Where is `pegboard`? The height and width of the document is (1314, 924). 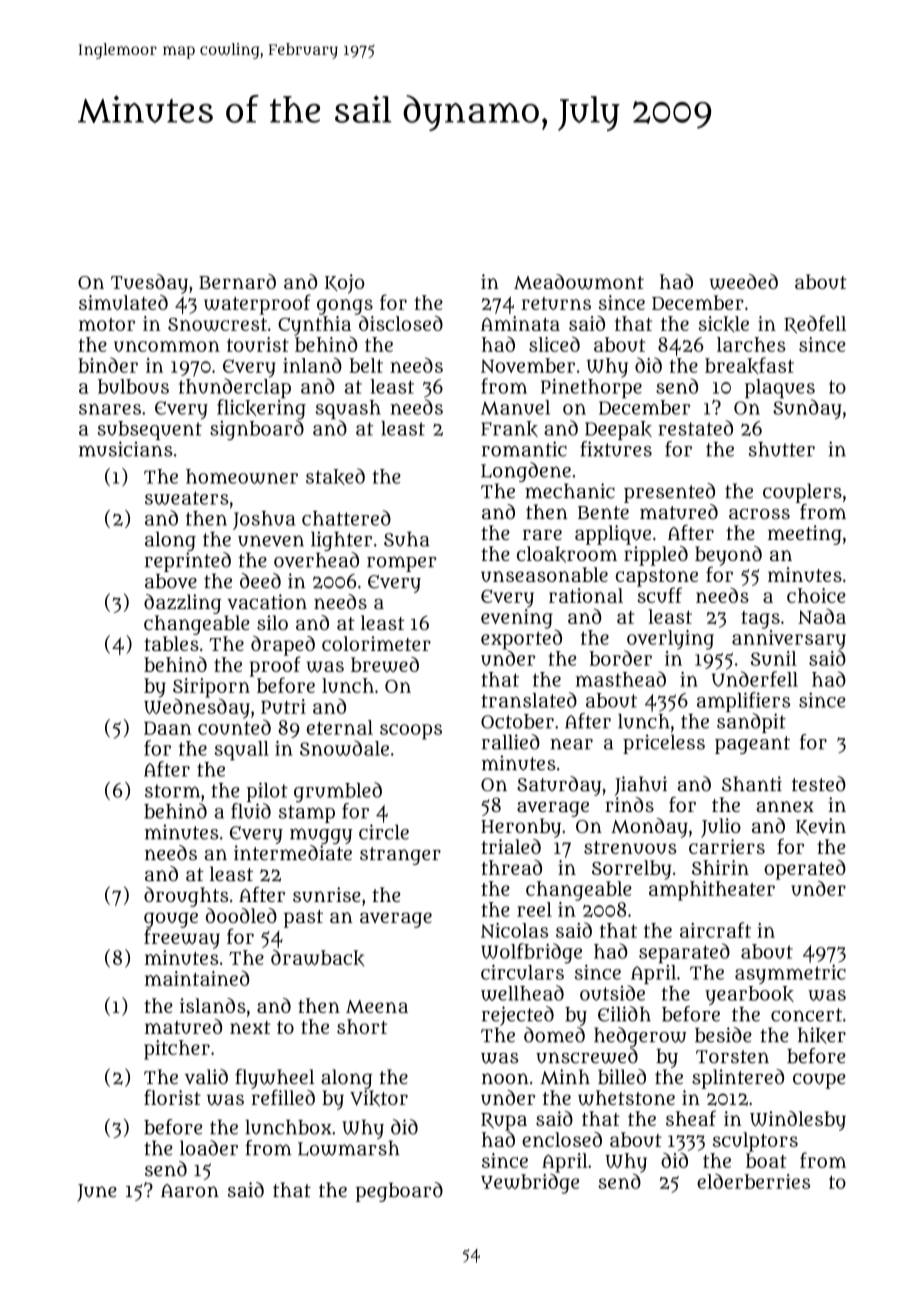 pegboard is located at coordinates (399, 1192).
